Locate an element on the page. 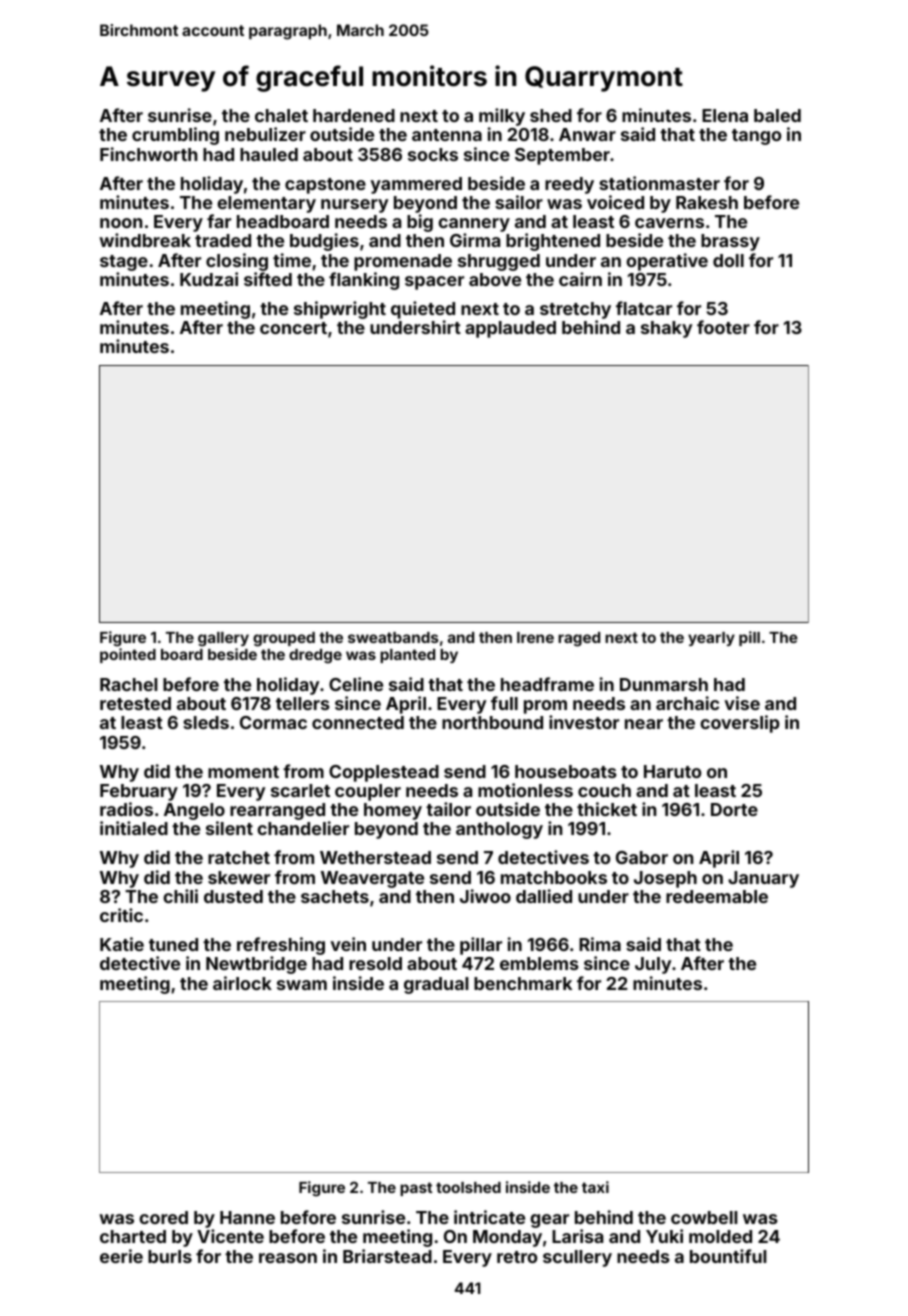 Image resolution: width=908 pixels, height=1316 pixels. above is located at coordinates (495, 279).
